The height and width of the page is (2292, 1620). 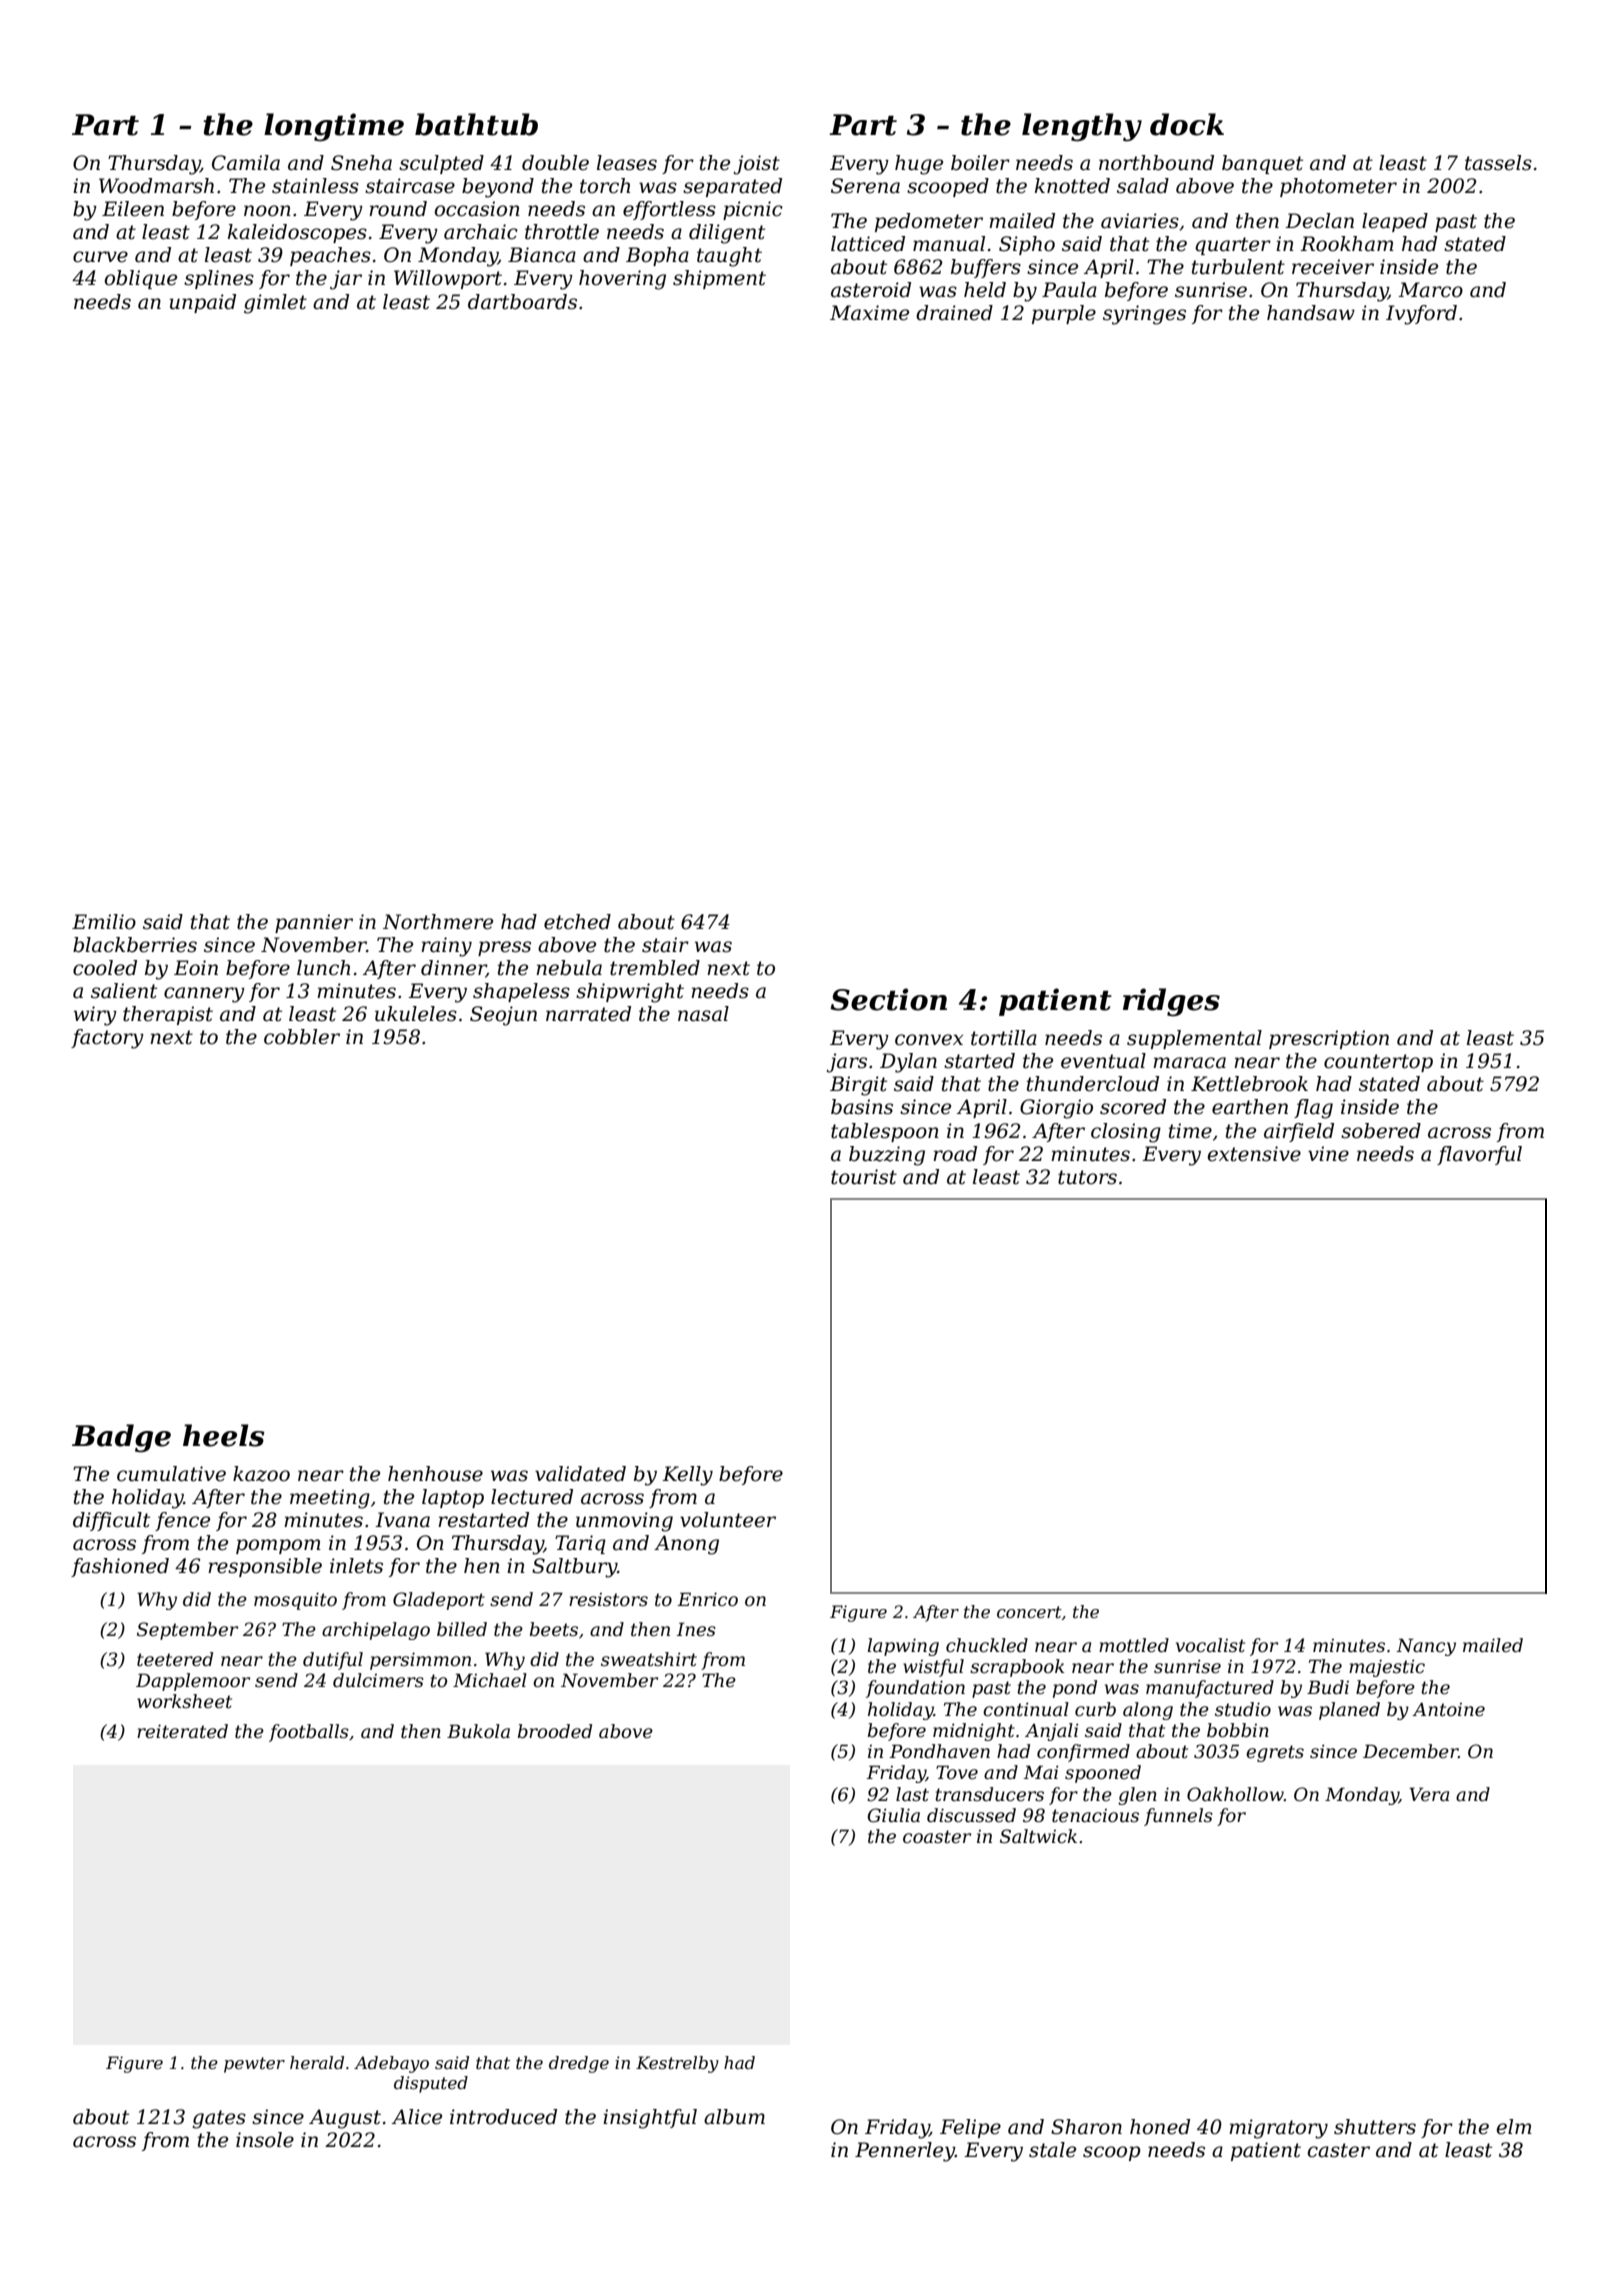 I want to click on Maxime, so click(x=869, y=313).
